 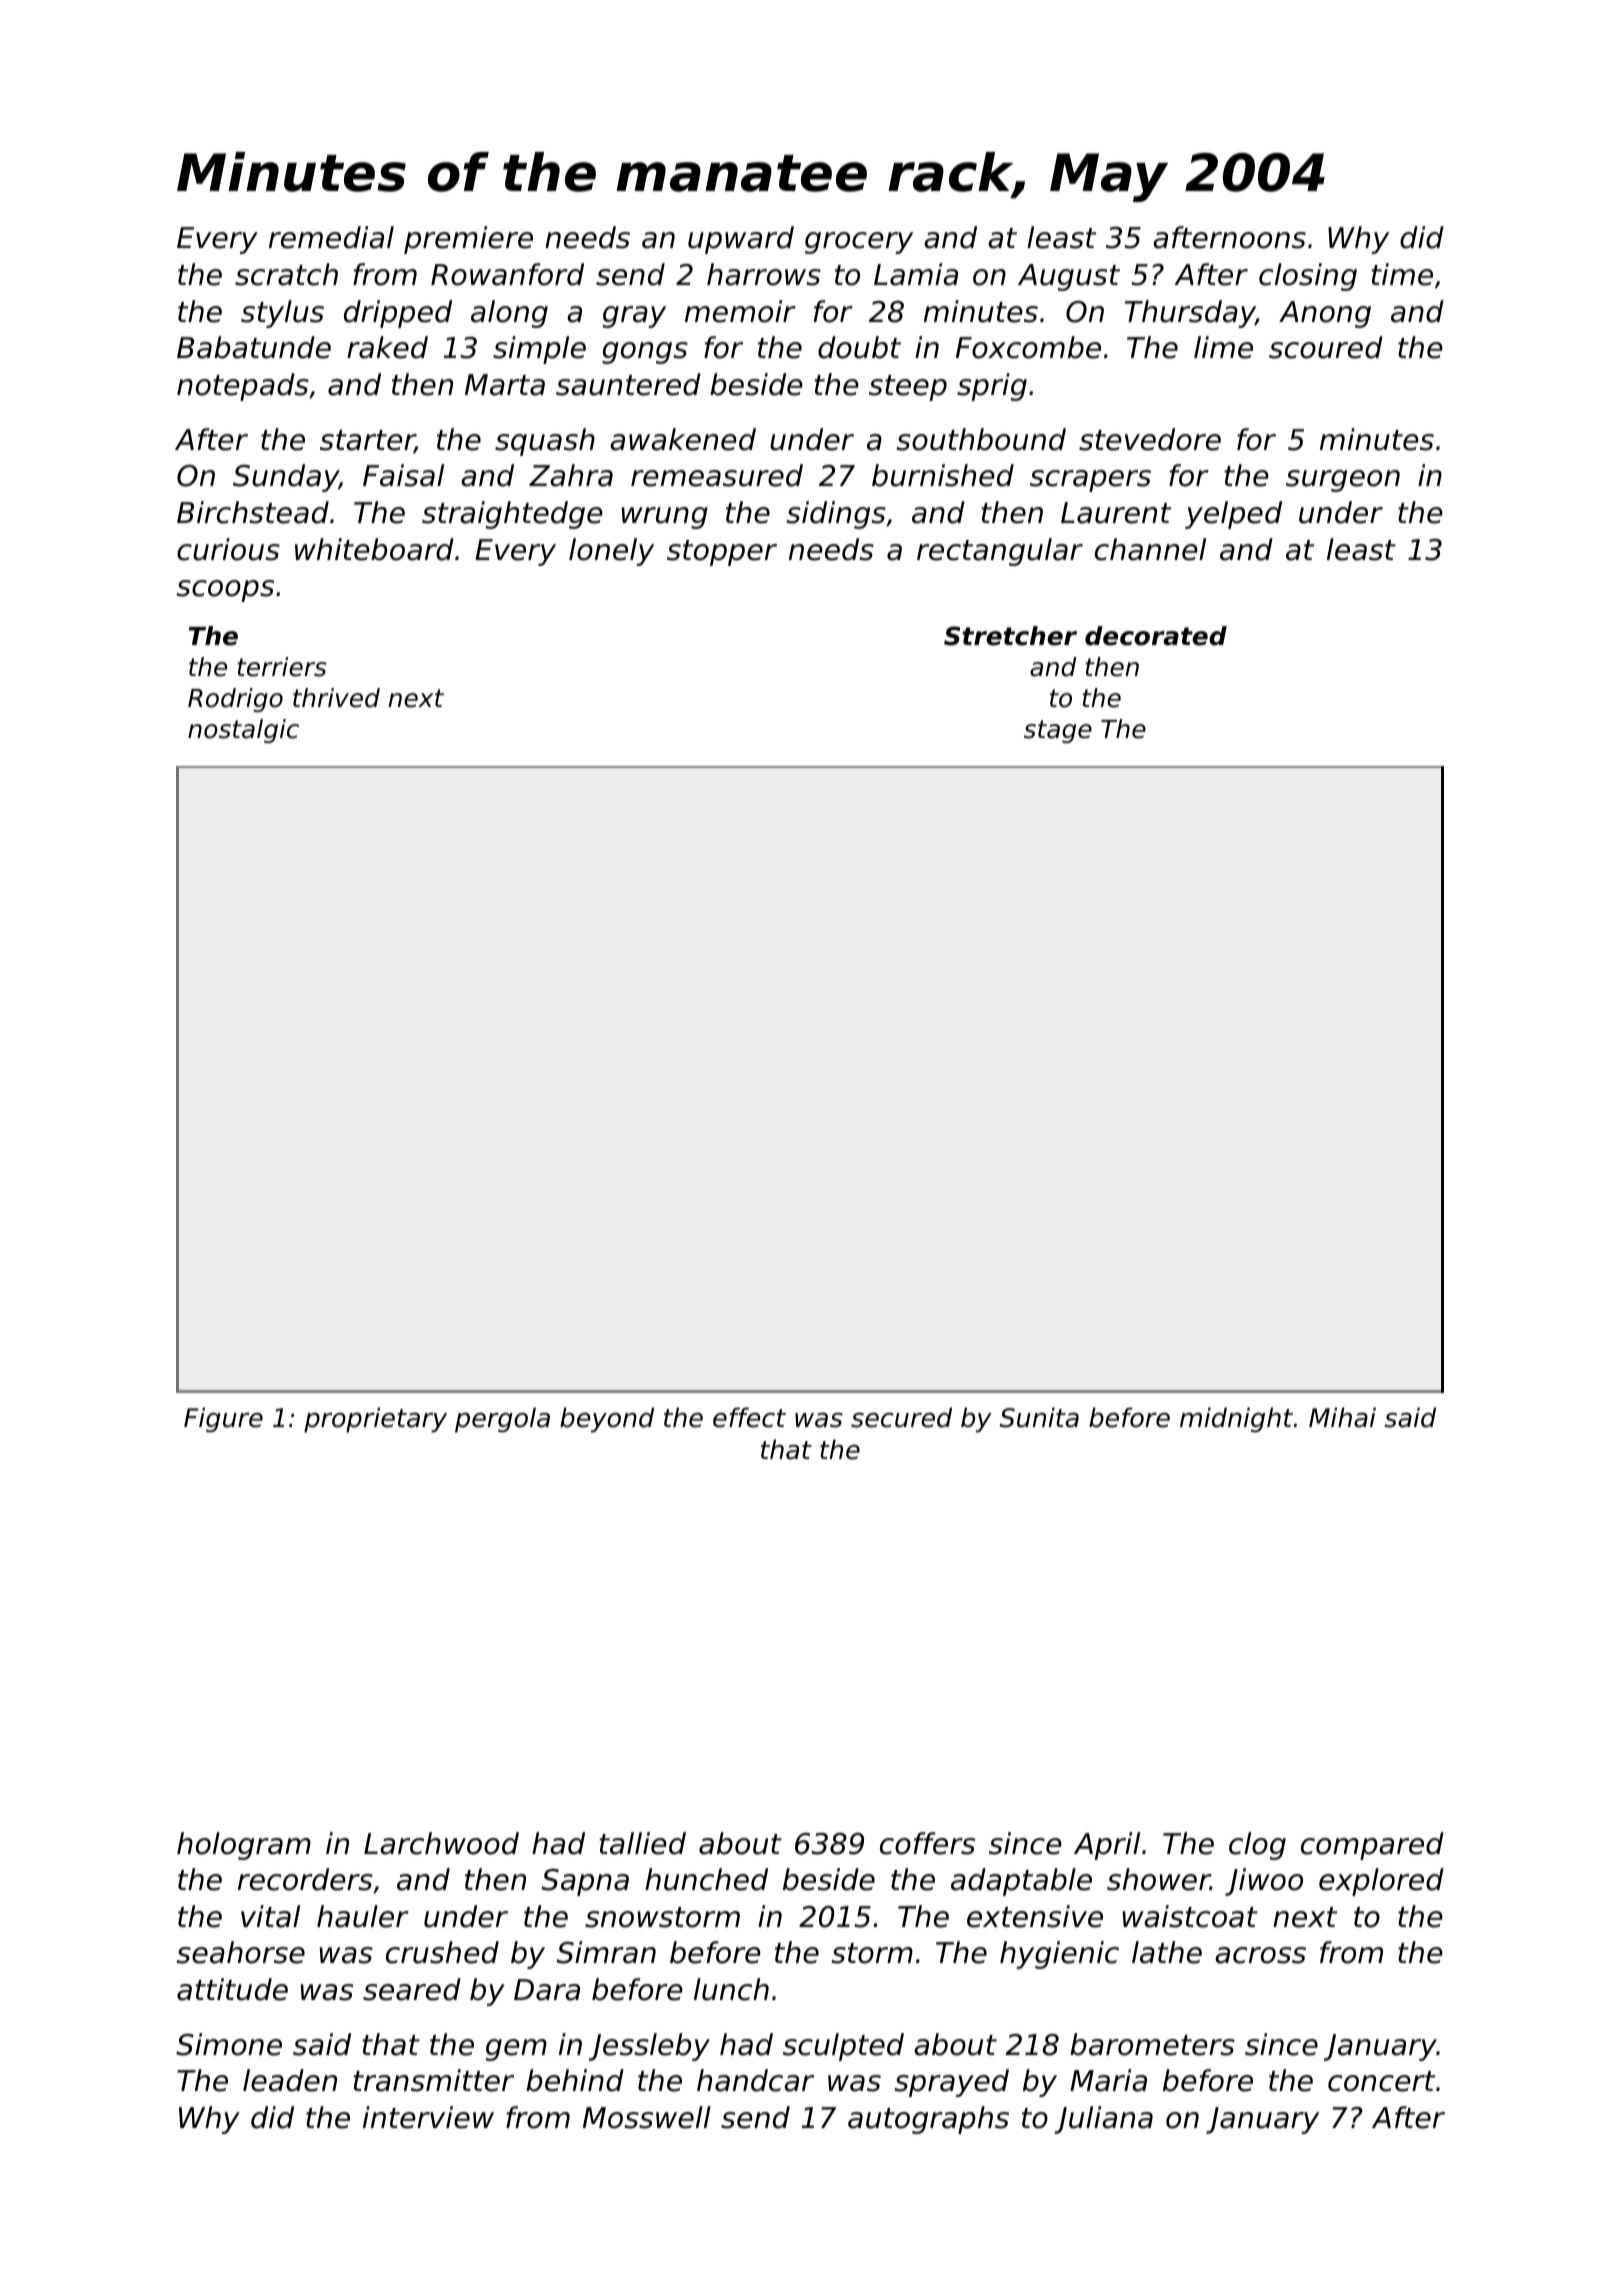 What do you see at coordinates (1381, 2081) in the screenshot?
I see `concert` at bounding box center [1381, 2081].
